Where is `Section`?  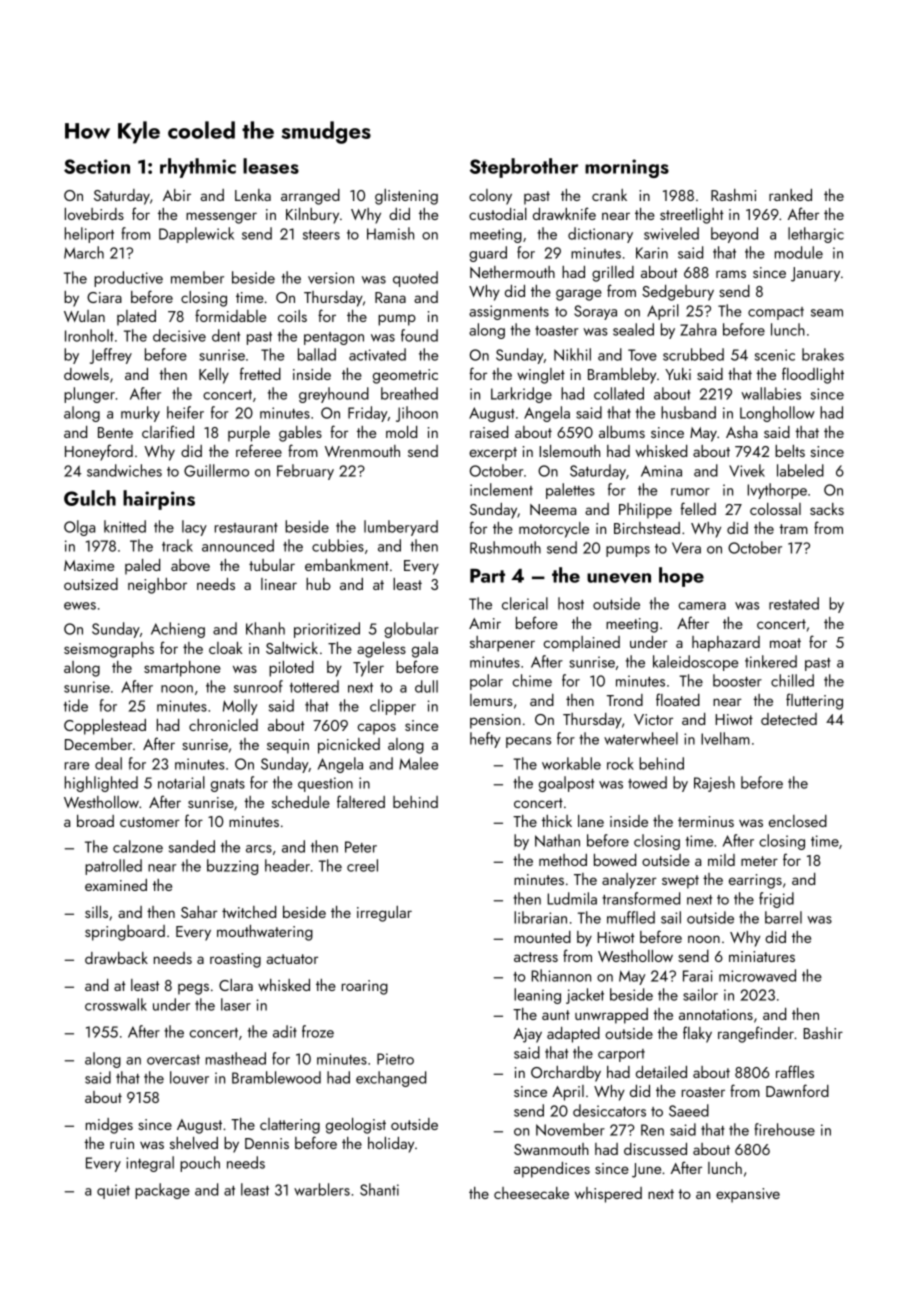
Section is located at coordinates (97, 166).
